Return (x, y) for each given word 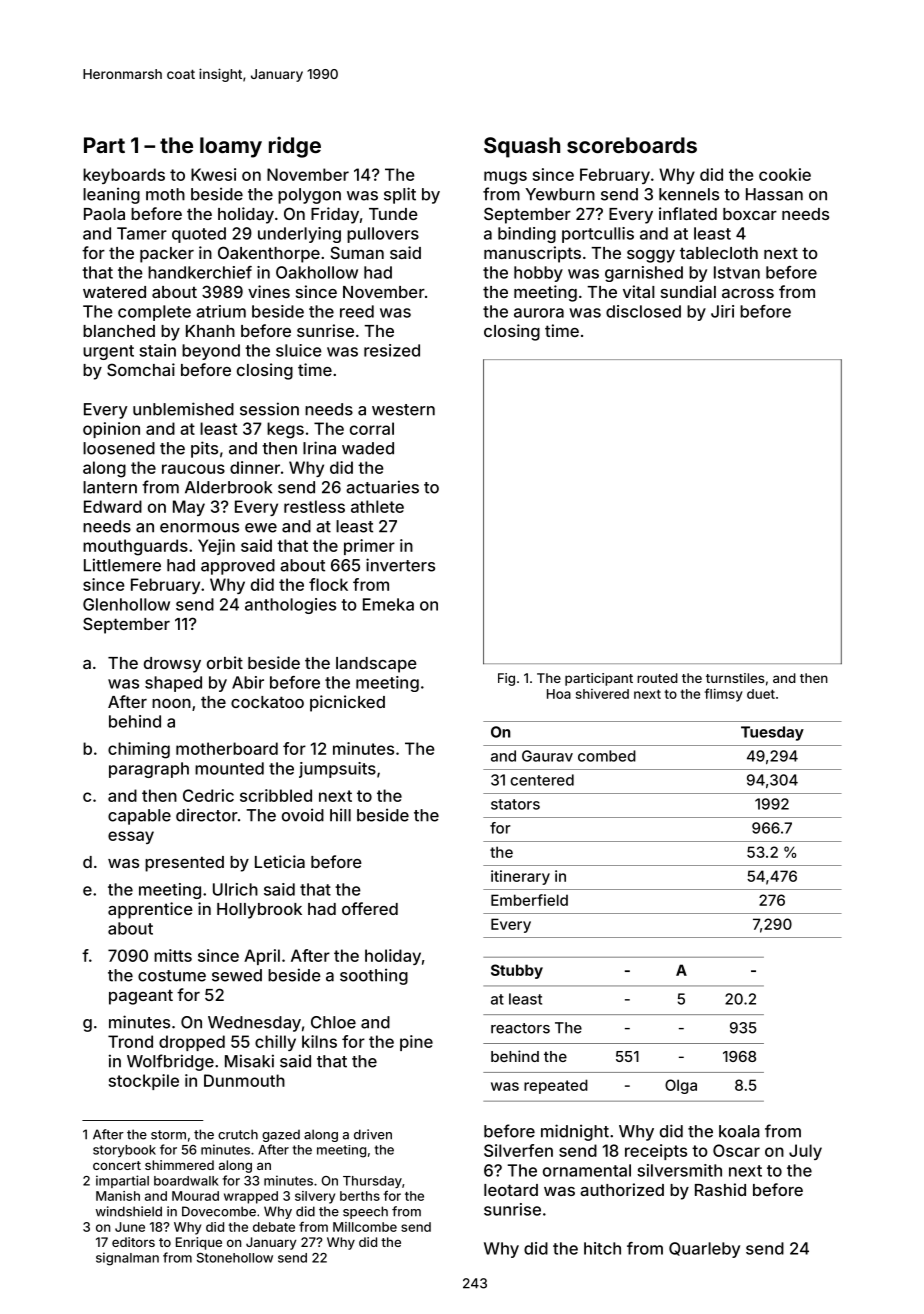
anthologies (290, 606)
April (262, 957)
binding (527, 235)
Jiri (722, 311)
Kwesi (213, 174)
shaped (173, 684)
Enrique (199, 1243)
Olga (681, 1086)
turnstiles (735, 678)
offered (370, 908)
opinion (111, 430)
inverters (400, 565)
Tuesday (772, 733)
